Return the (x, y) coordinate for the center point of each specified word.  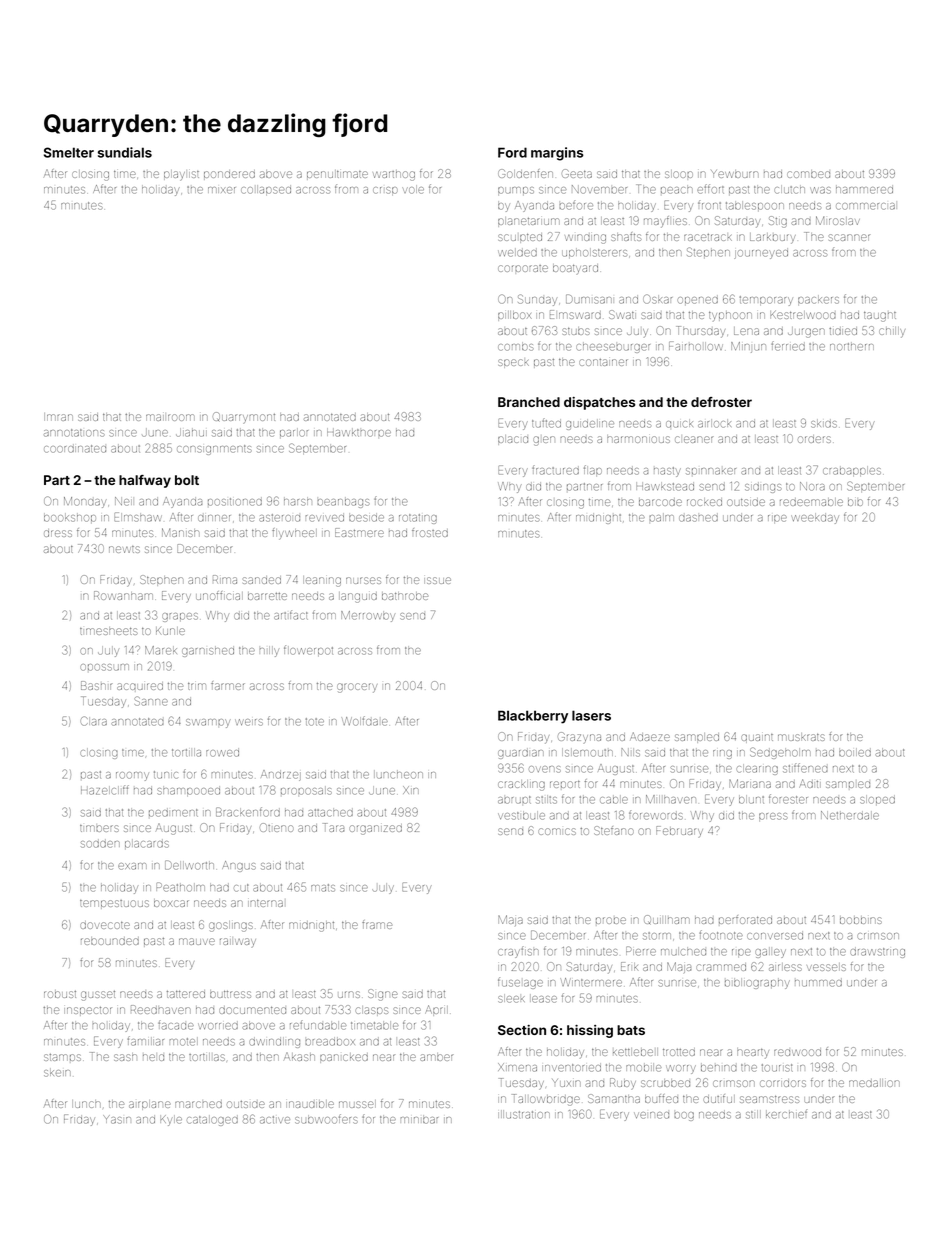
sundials (125, 152)
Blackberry (533, 717)
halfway (145, 481)
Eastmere (359, 532)
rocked (704, 502)
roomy (132, 776)
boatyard (575, 268)
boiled (855, 753)
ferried (788, 346)
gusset (98, 996)
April (437, 1010)
